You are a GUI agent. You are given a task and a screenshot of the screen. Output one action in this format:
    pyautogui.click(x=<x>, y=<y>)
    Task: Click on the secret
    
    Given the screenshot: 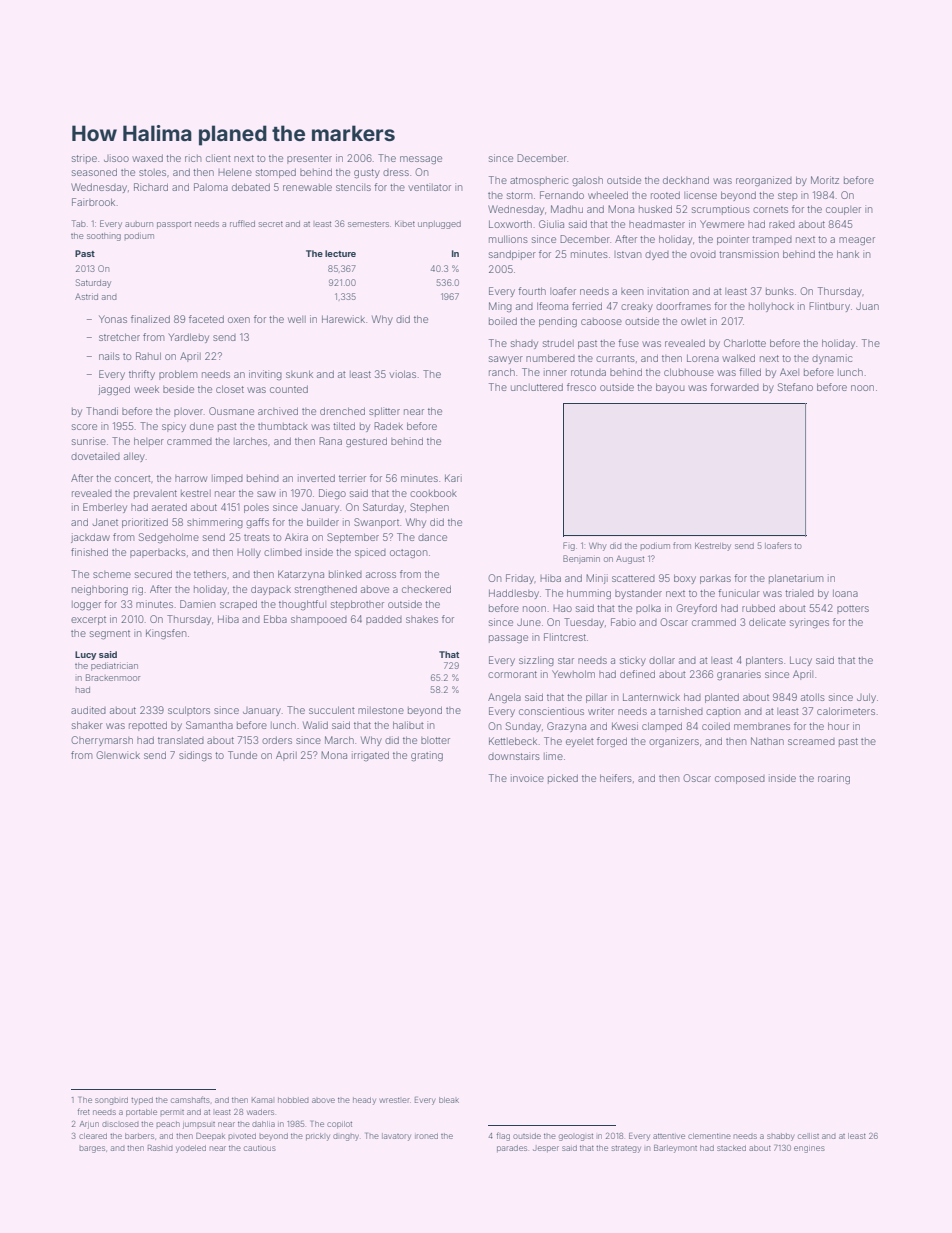 What is the action you would take?
    pyautogui.click(x=271, y=224)
